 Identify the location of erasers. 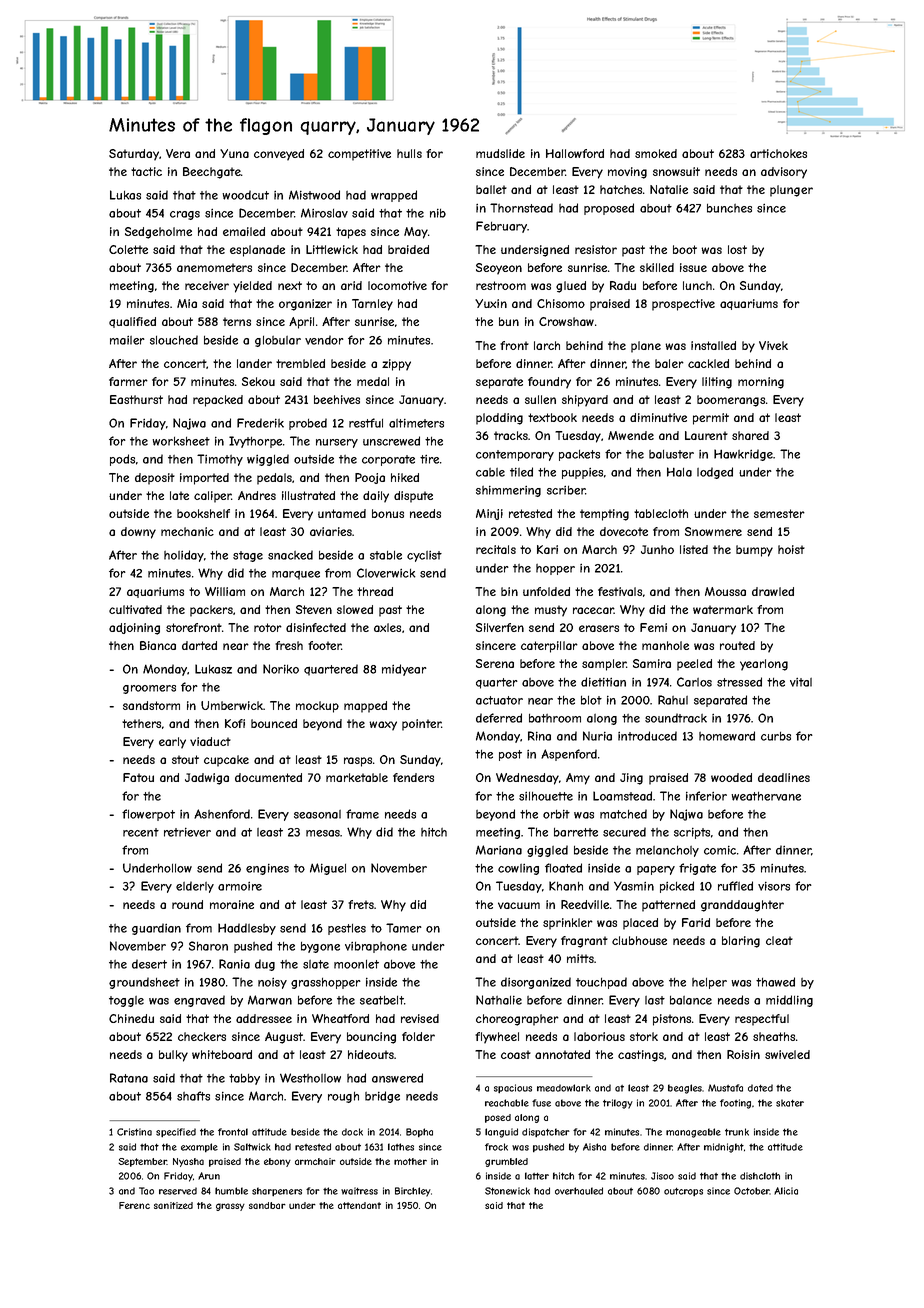
(599, 628).
